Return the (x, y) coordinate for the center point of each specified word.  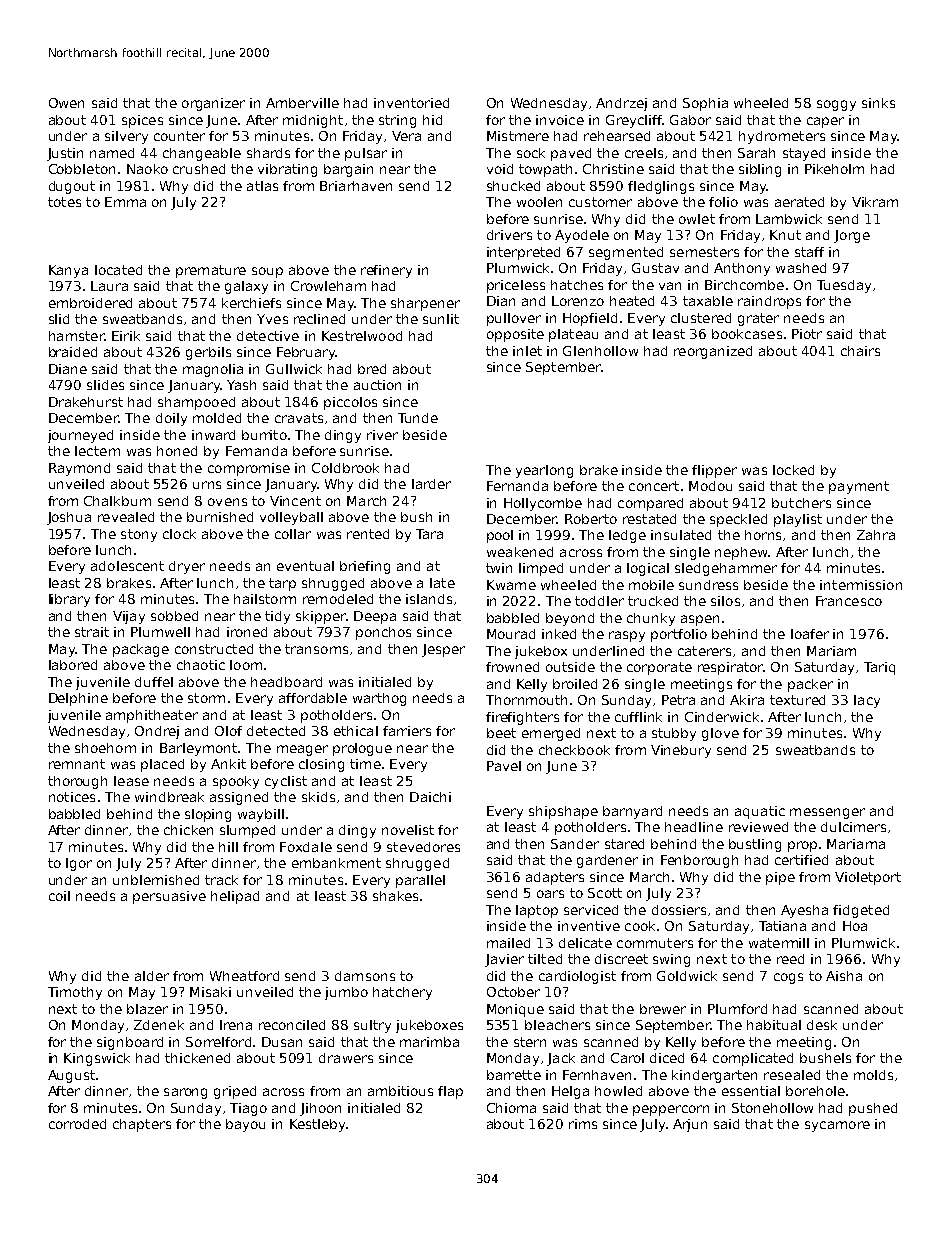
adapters (555, 878)
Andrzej (621, 104)
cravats (299, 418)
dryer (187, 567)
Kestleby (317, 1125)
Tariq (879, 668)
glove (720, 734)
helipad (235, 897)
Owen (66, 103)
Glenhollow (600, 351)
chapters (142, 1125)
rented (368, 534)
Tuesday (844, 286)
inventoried (411, 103)
